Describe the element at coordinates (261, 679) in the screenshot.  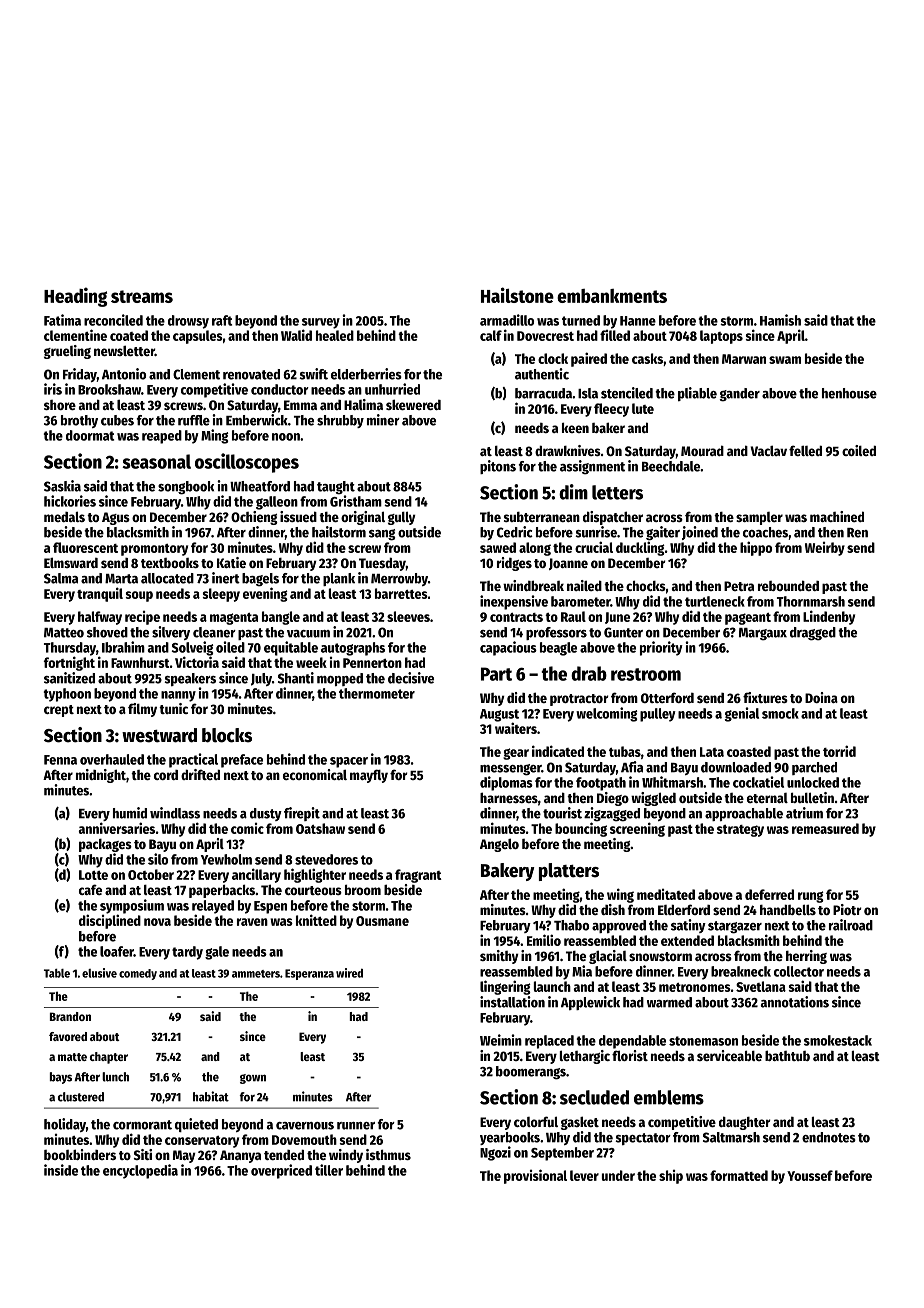
I see `July` at that location.
